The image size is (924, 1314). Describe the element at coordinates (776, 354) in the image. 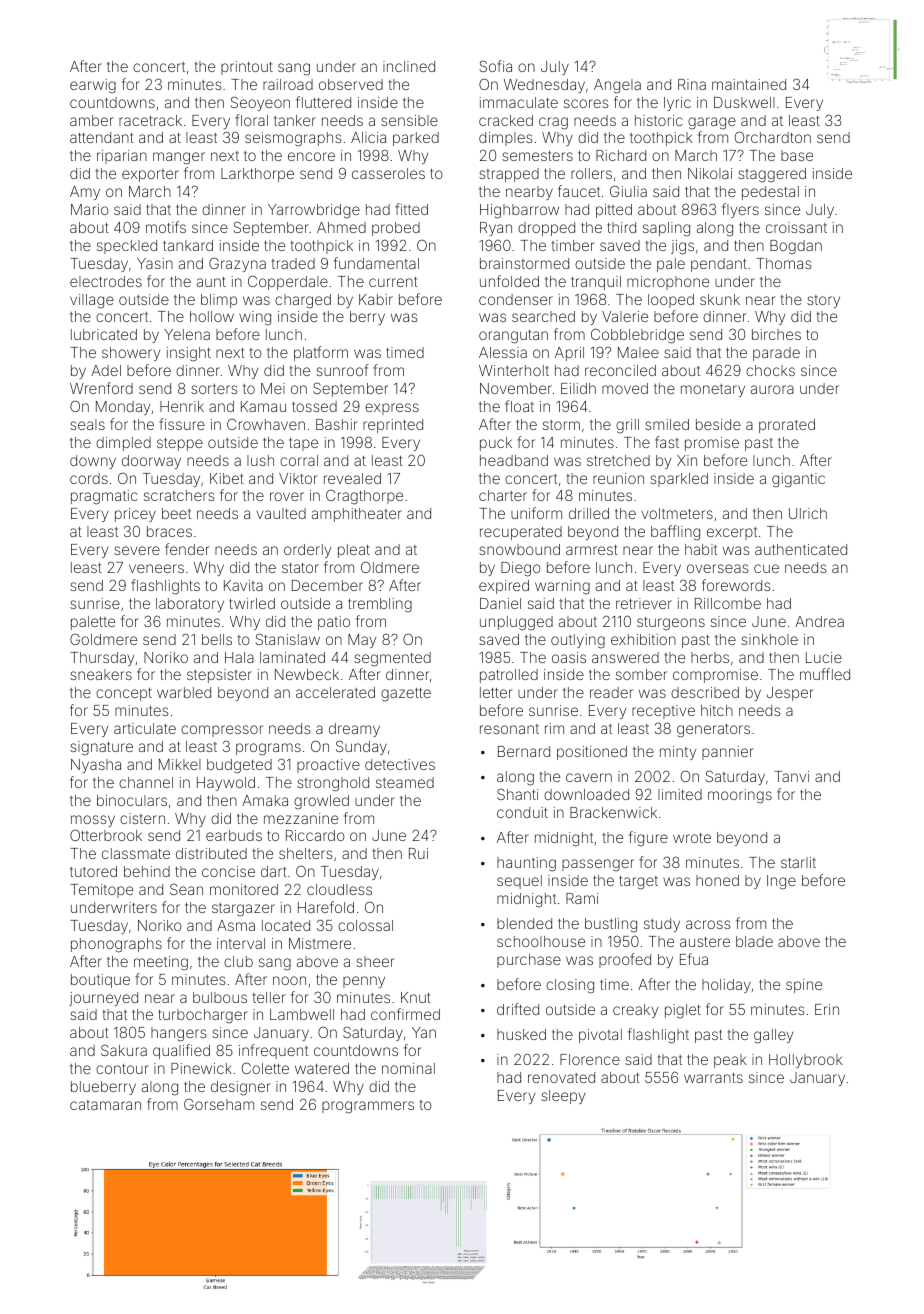

I see `parade` at that location.
